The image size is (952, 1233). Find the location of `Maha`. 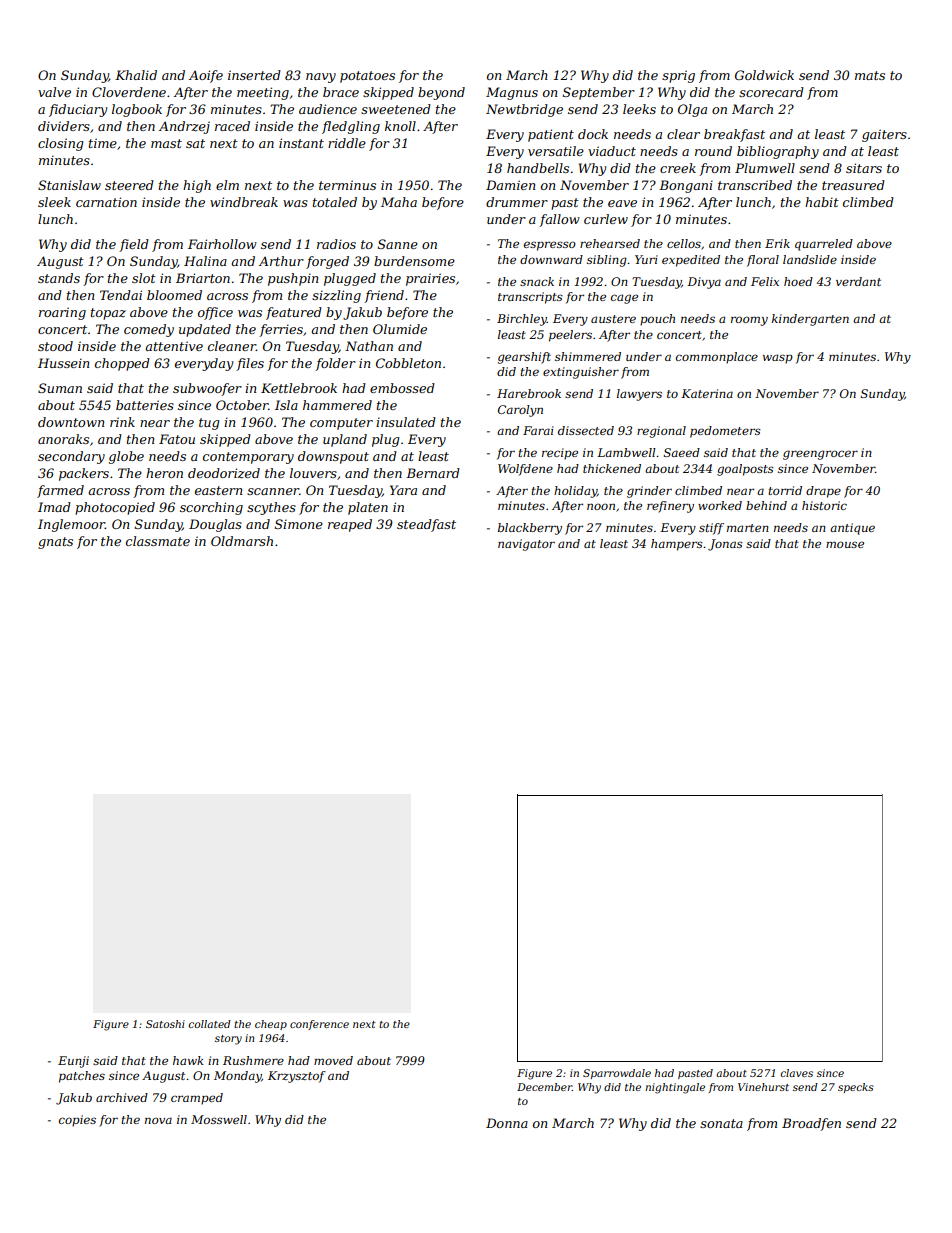

Maha is located at coordinates (399, 202).
